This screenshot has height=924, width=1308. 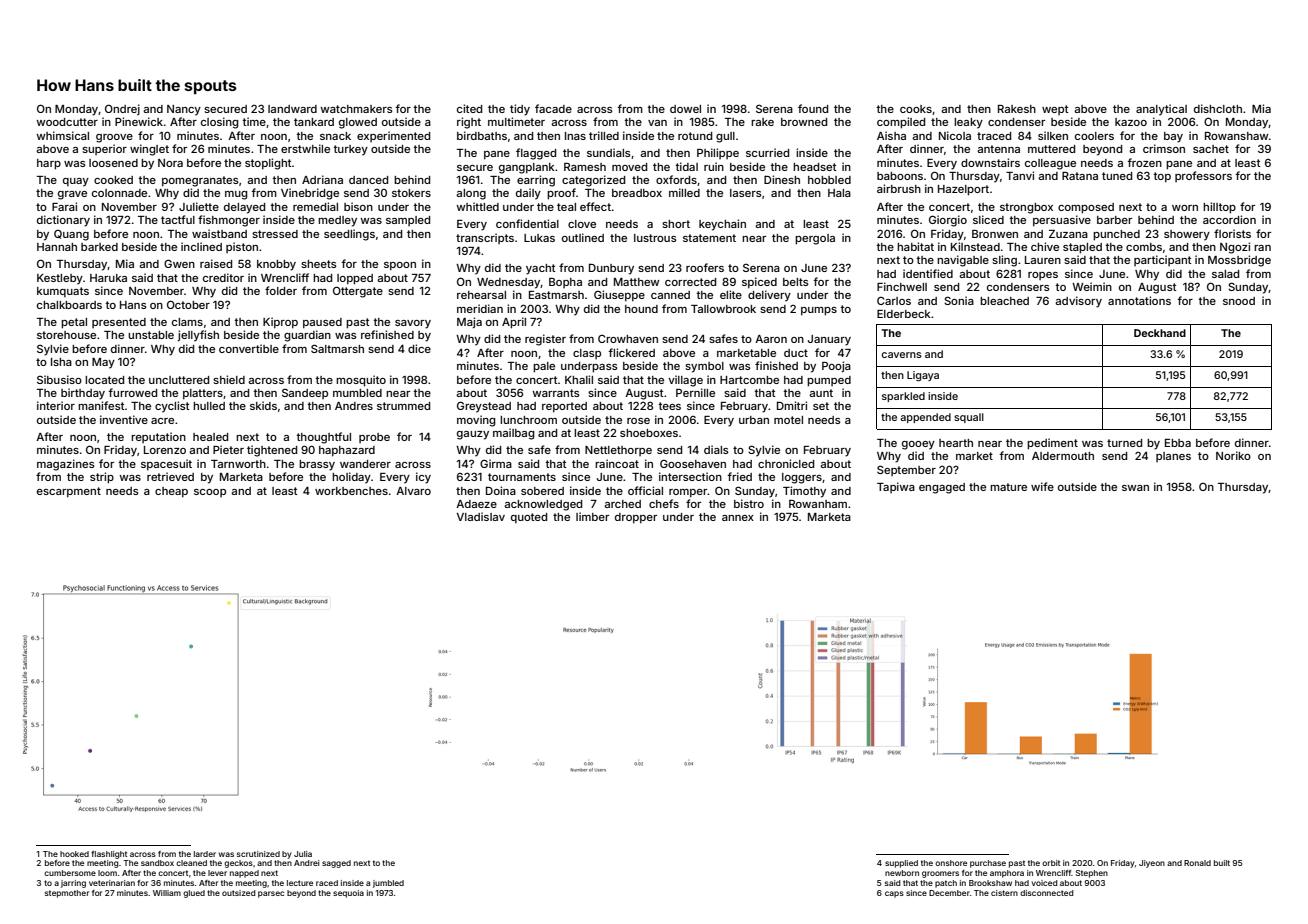 What do you see at coordinates (738, 518) in the screenshot?
I see `annex` at bounding box center [738, 518].
